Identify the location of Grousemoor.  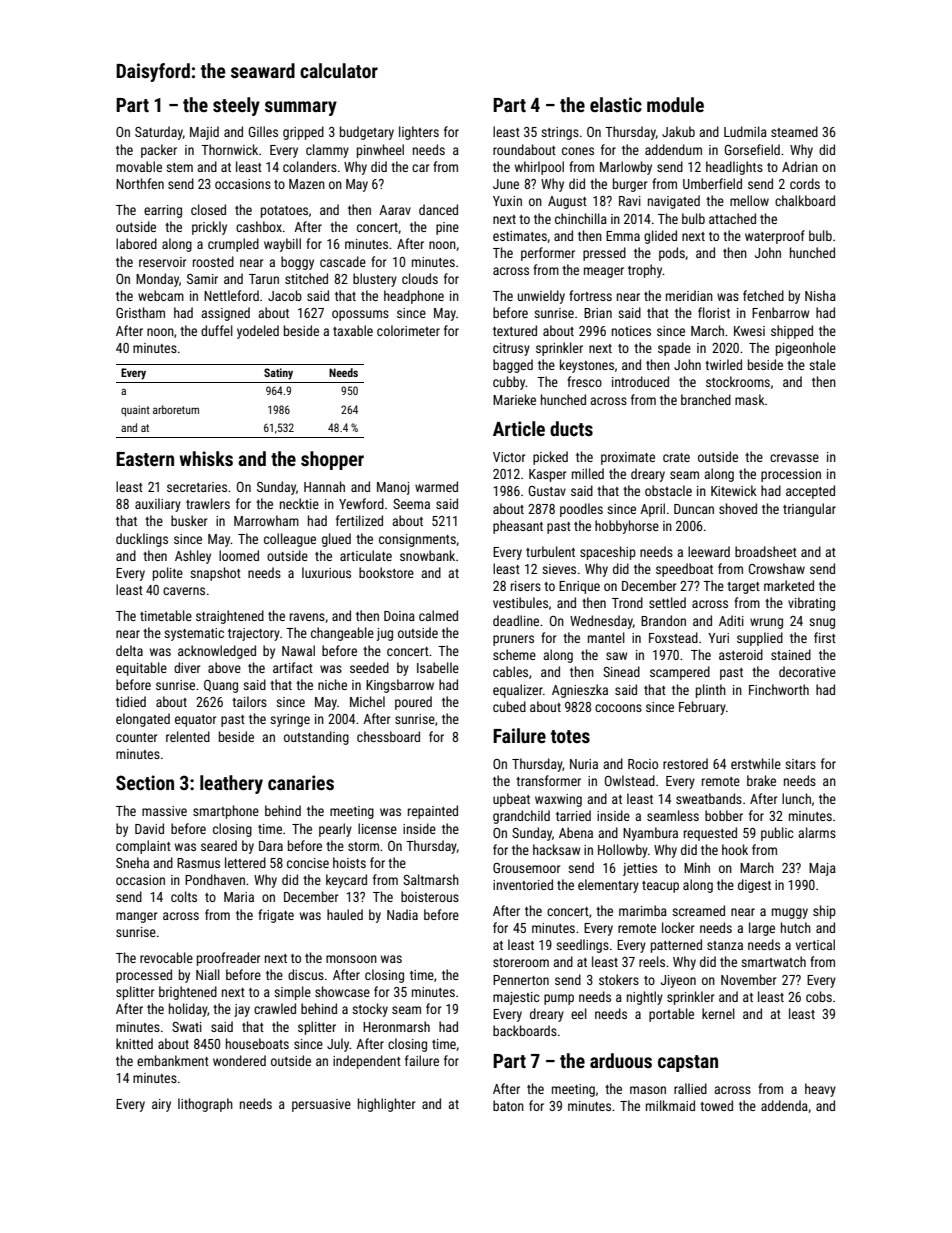
(526, 868).
